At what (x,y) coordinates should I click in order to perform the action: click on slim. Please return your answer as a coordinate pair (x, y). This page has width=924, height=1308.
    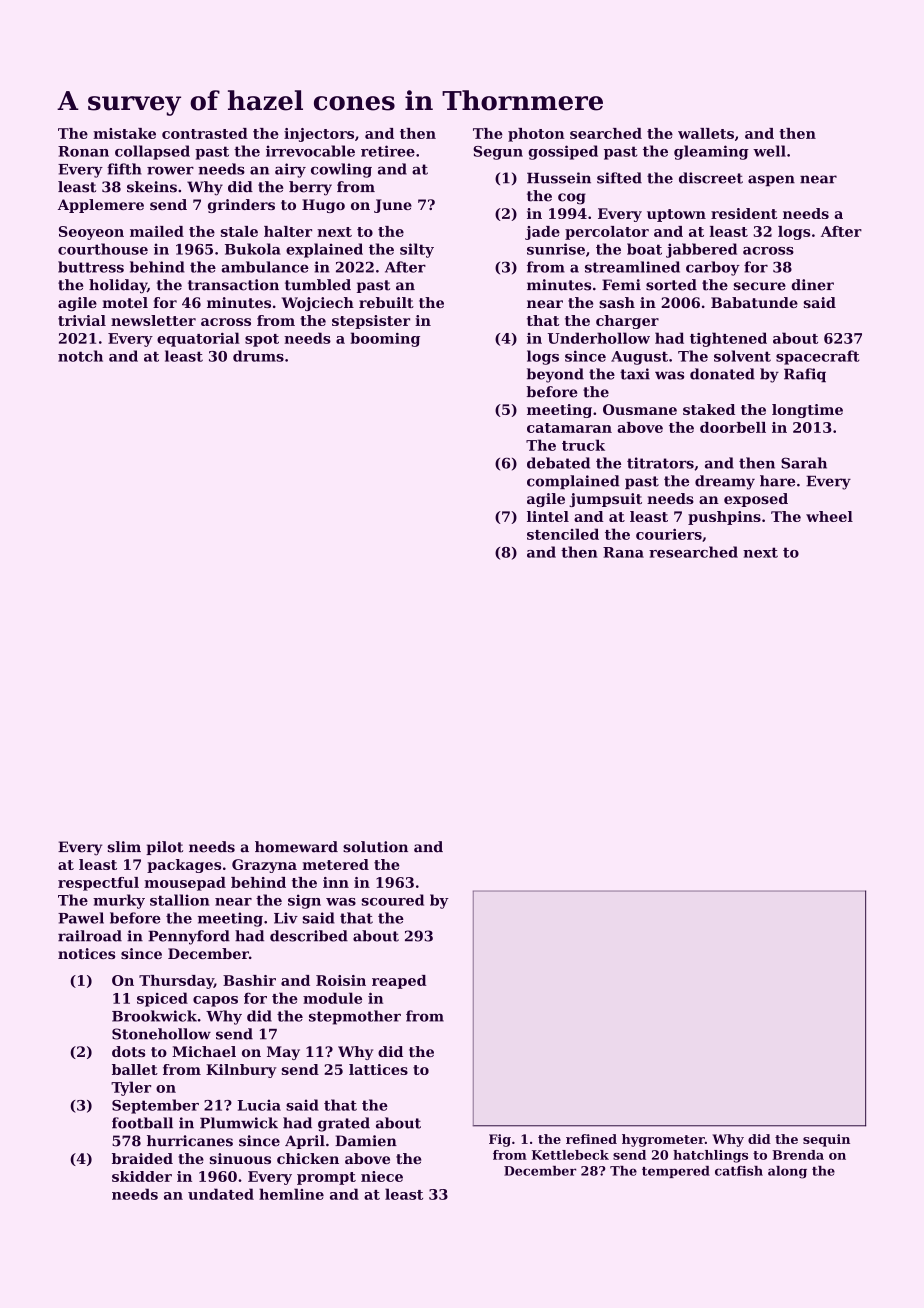
    Looking at the image, I should click on (124, 847).
